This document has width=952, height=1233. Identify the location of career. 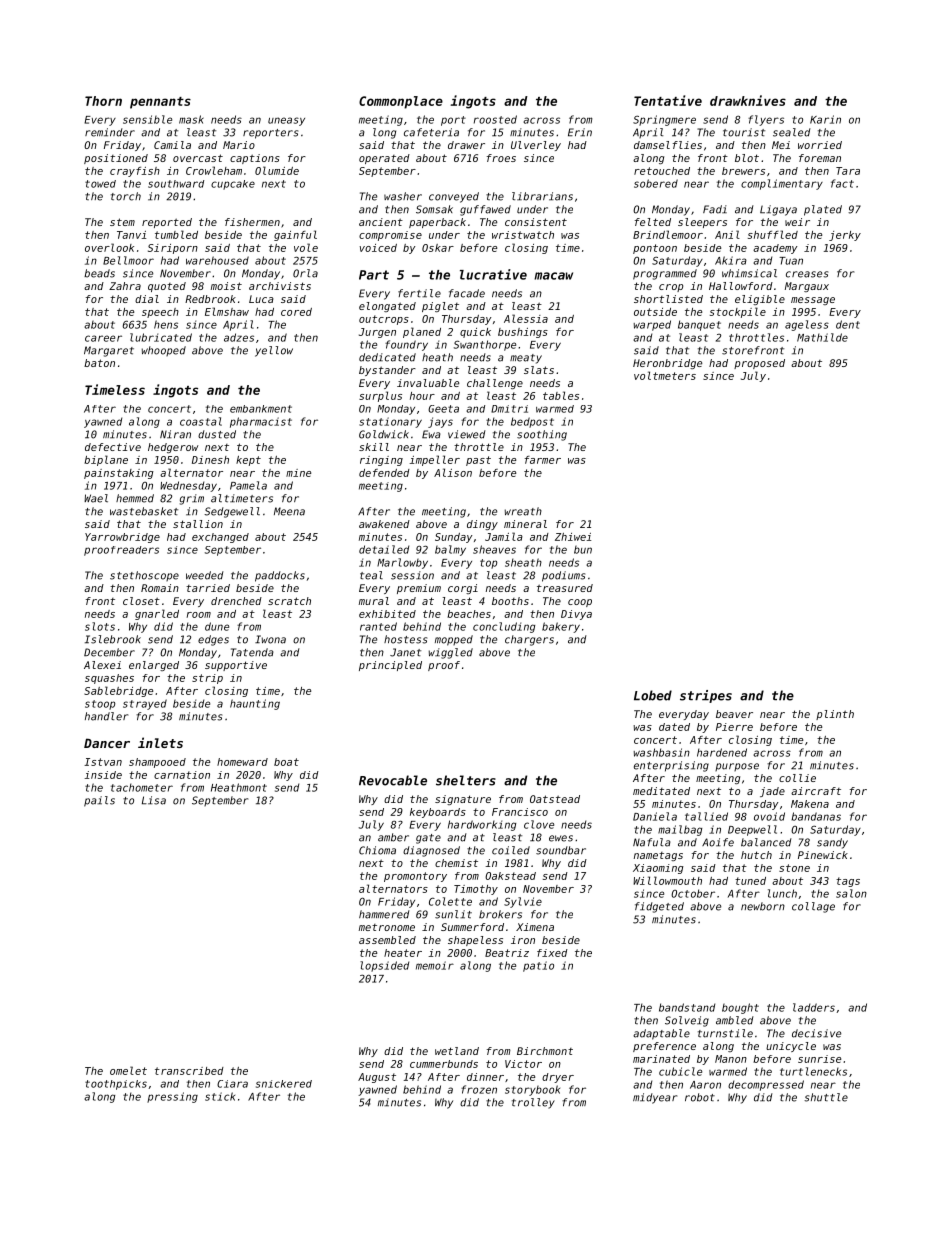
(103, 338).
